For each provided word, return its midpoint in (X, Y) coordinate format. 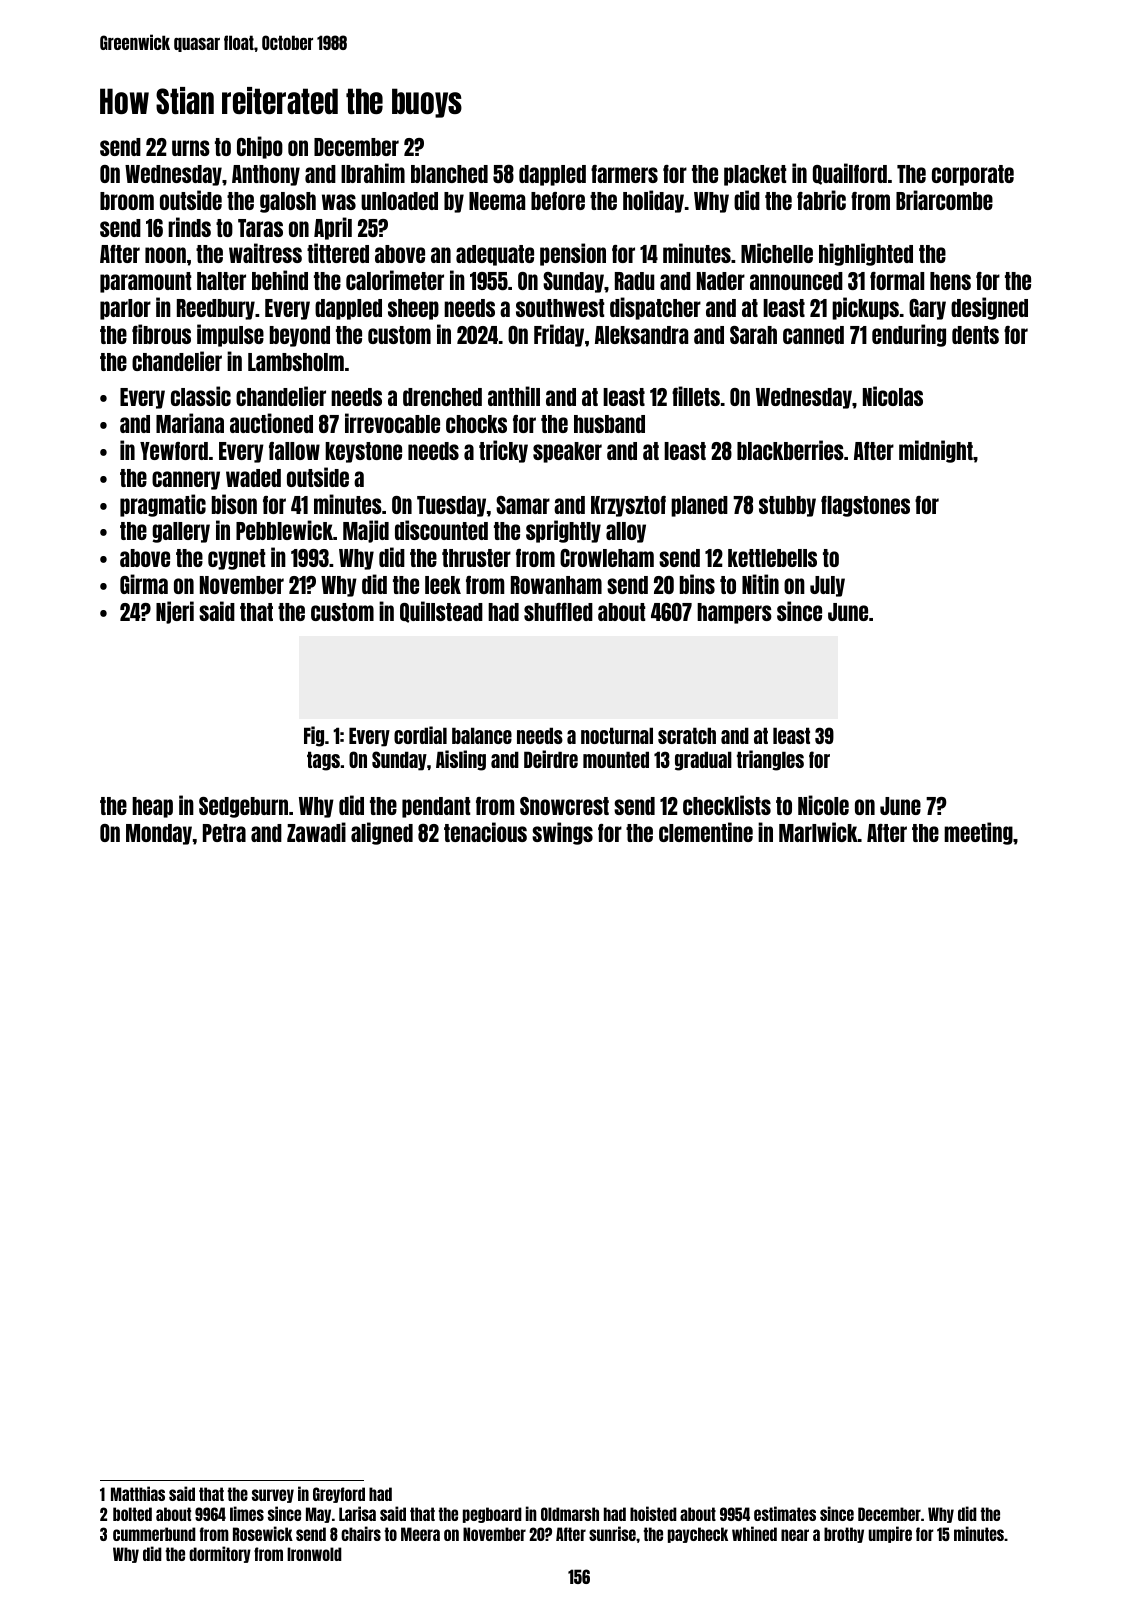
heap (152, 807)
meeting (978, 833)
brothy (844, 1535)
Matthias (138, 1493)
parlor (125, 309)
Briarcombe (944, 200)
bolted (132, 1514)
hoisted (653, 1513)
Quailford (850, 174)
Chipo (260, 147)
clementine (706, 832)
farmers (624, 174)
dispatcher (655, 308)
